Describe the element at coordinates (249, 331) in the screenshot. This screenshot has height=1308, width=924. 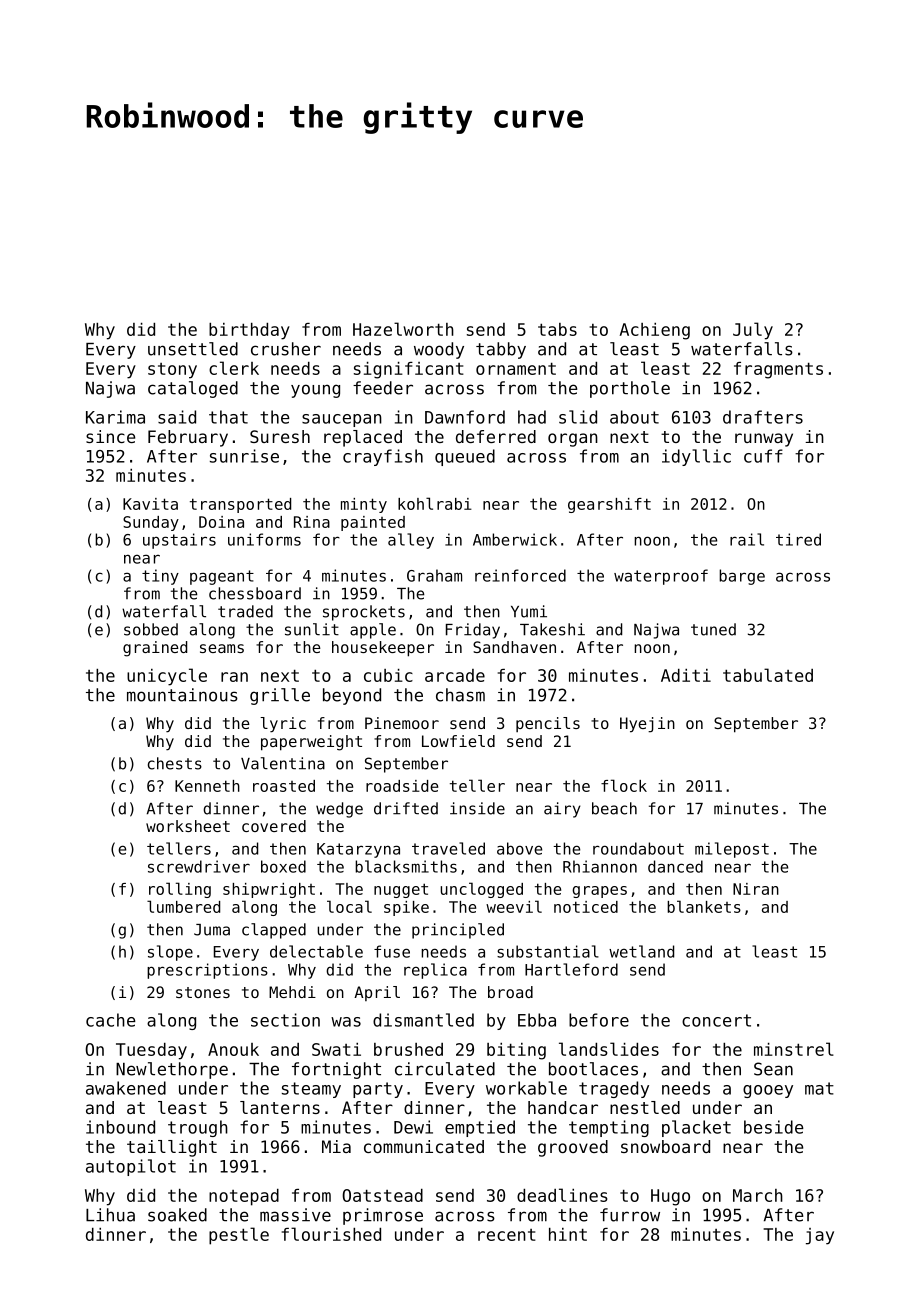
I see `birthday` at that location.
